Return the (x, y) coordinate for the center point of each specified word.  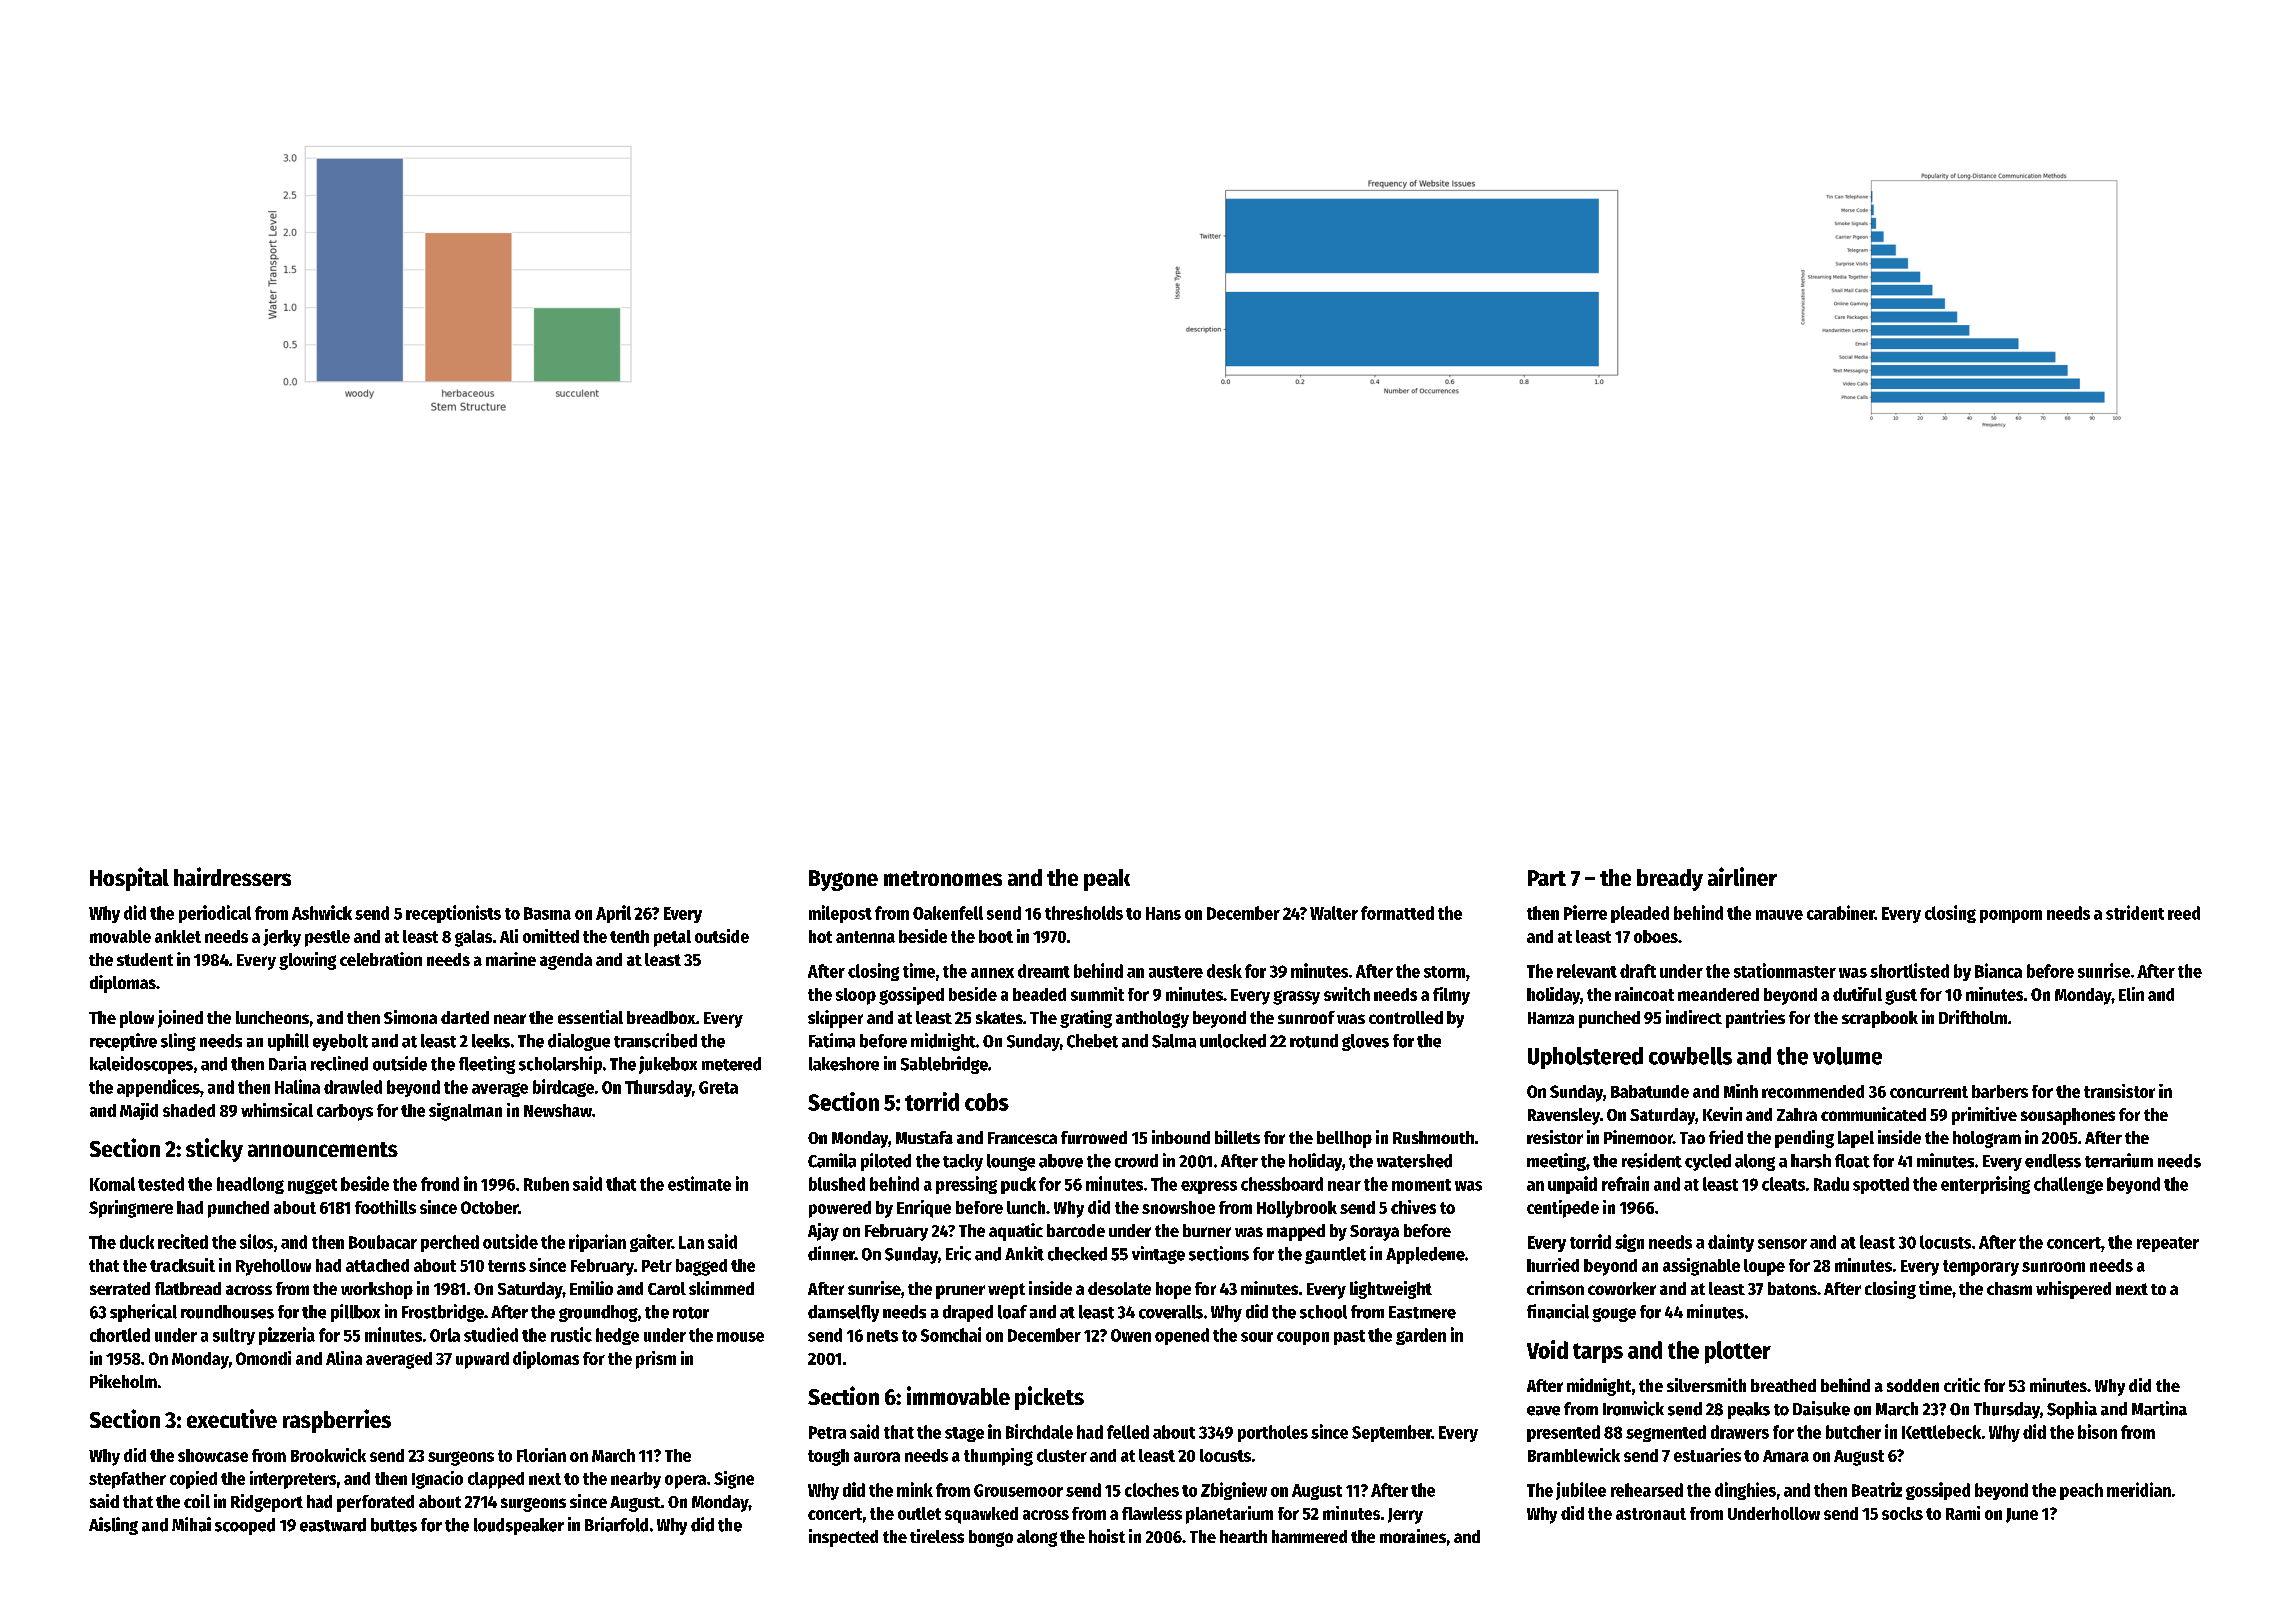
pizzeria (287, 1336)
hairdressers (232, 876)
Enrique (924, 1209)
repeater (2168, 1244)
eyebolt (340, 1042)
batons (1792, 1288)
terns (507, 1266)
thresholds (1084, 913)
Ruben (546, 1184)
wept (1006, 1291)
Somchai (951, 1334)
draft (1638, 971)
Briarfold (616, 1524)
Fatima (832, 1040)
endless (2053, 1161)
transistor (2119, 1091)
